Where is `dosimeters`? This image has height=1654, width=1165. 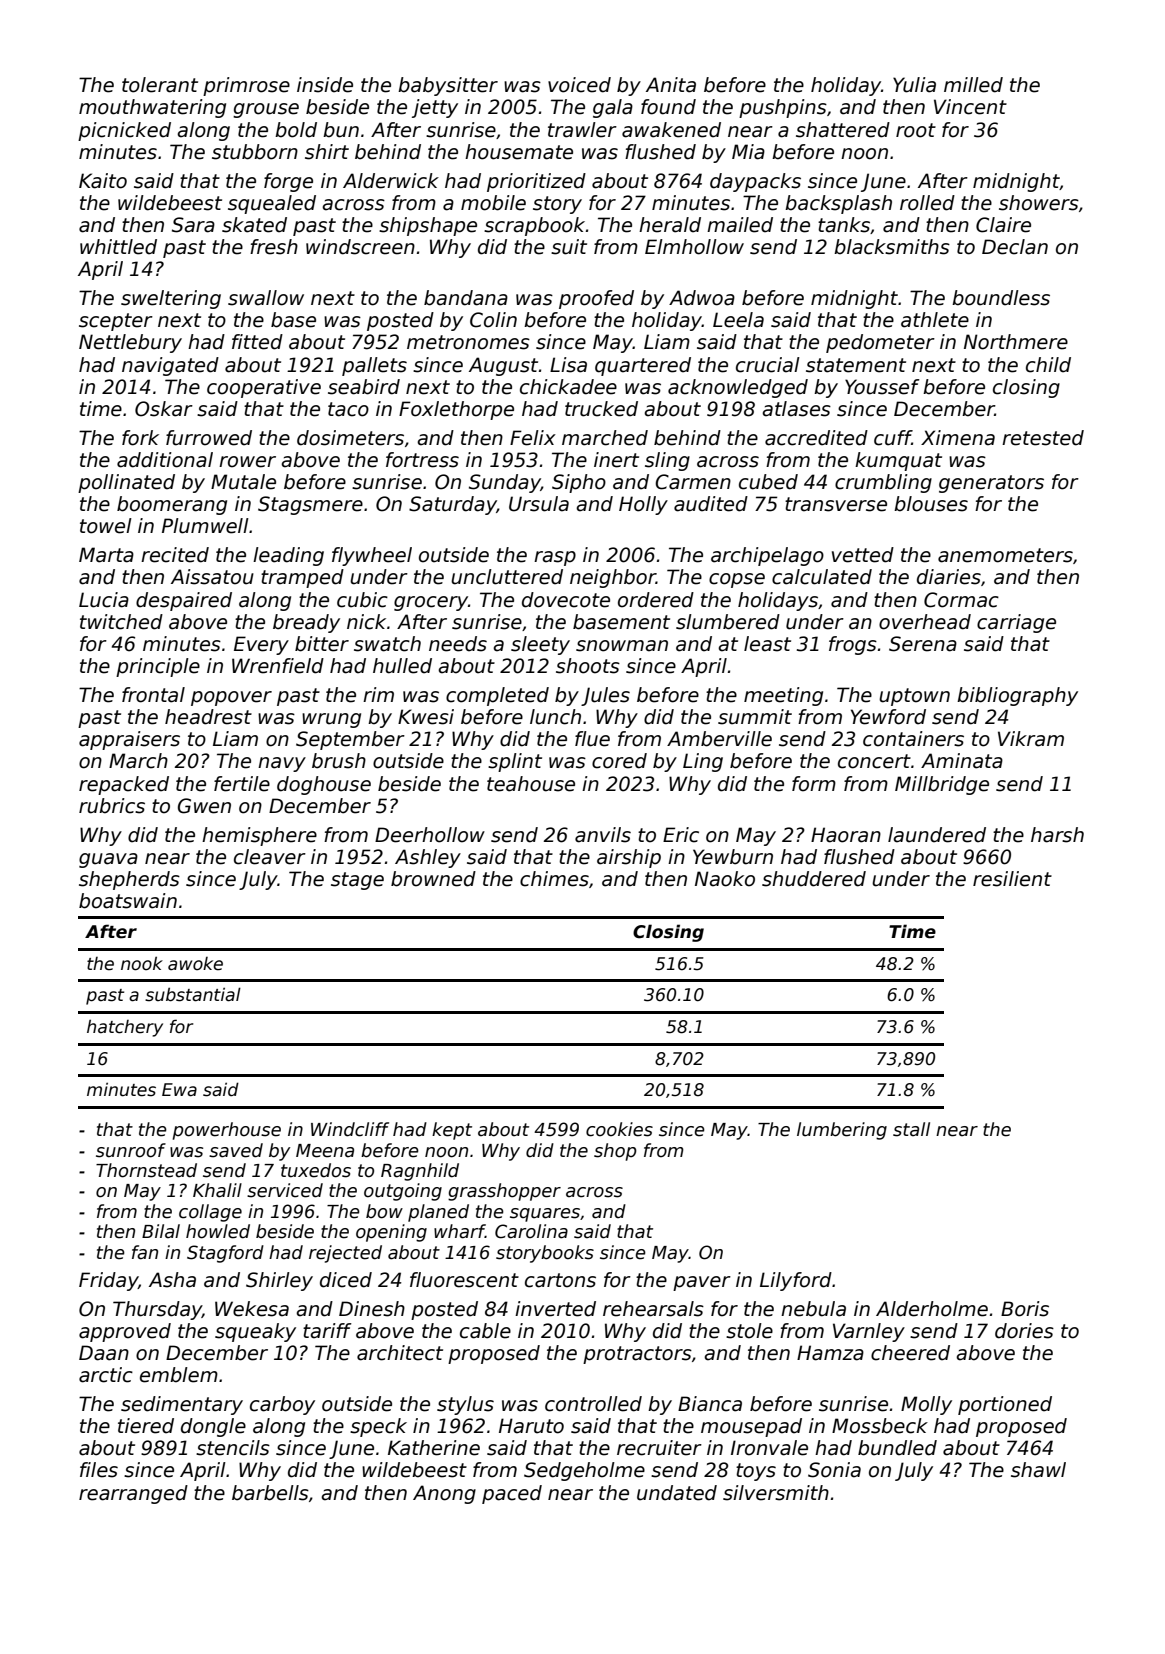 dosimeters is located at coordinates (350, 438).
